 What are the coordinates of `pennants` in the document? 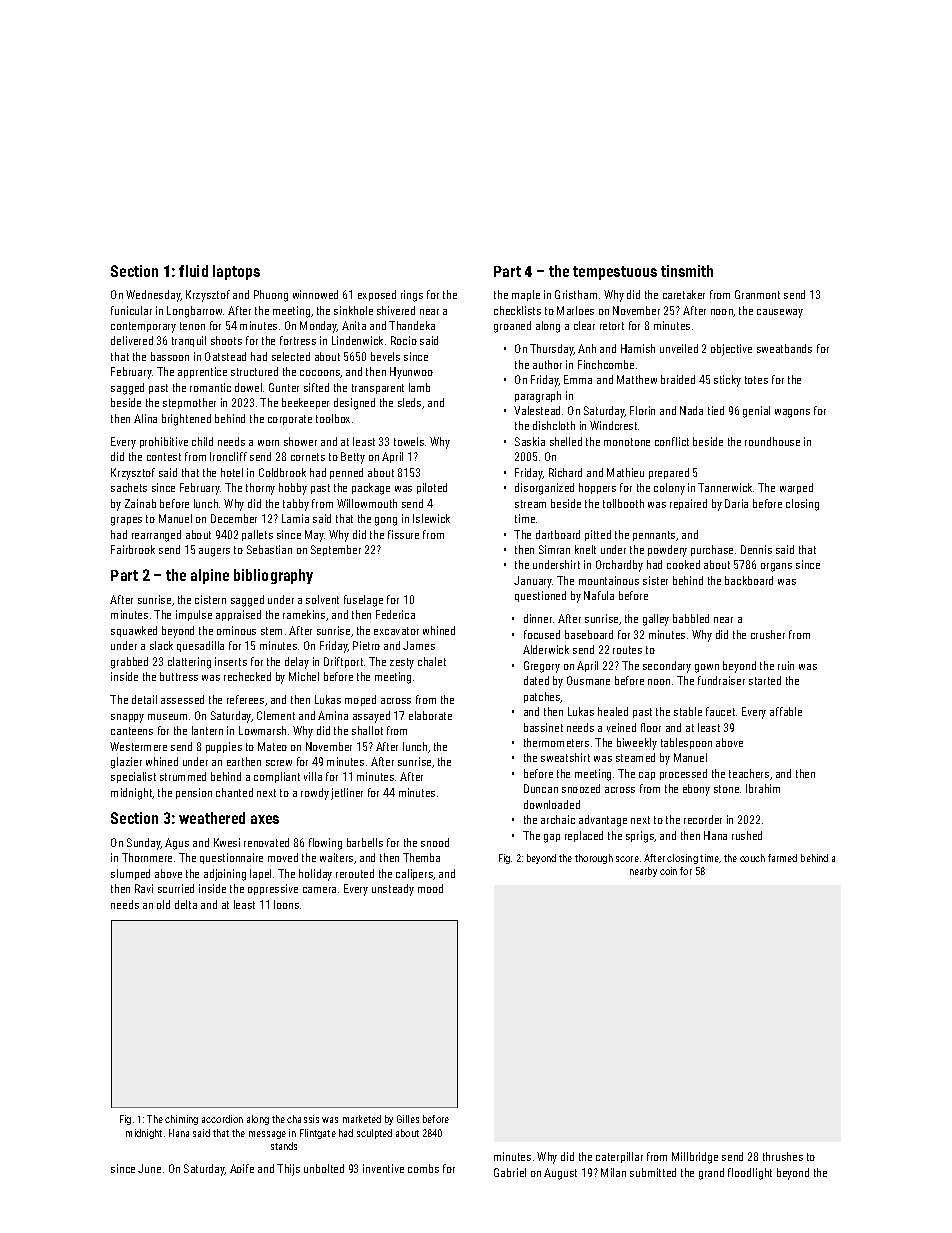 It's located at (654, 536).
